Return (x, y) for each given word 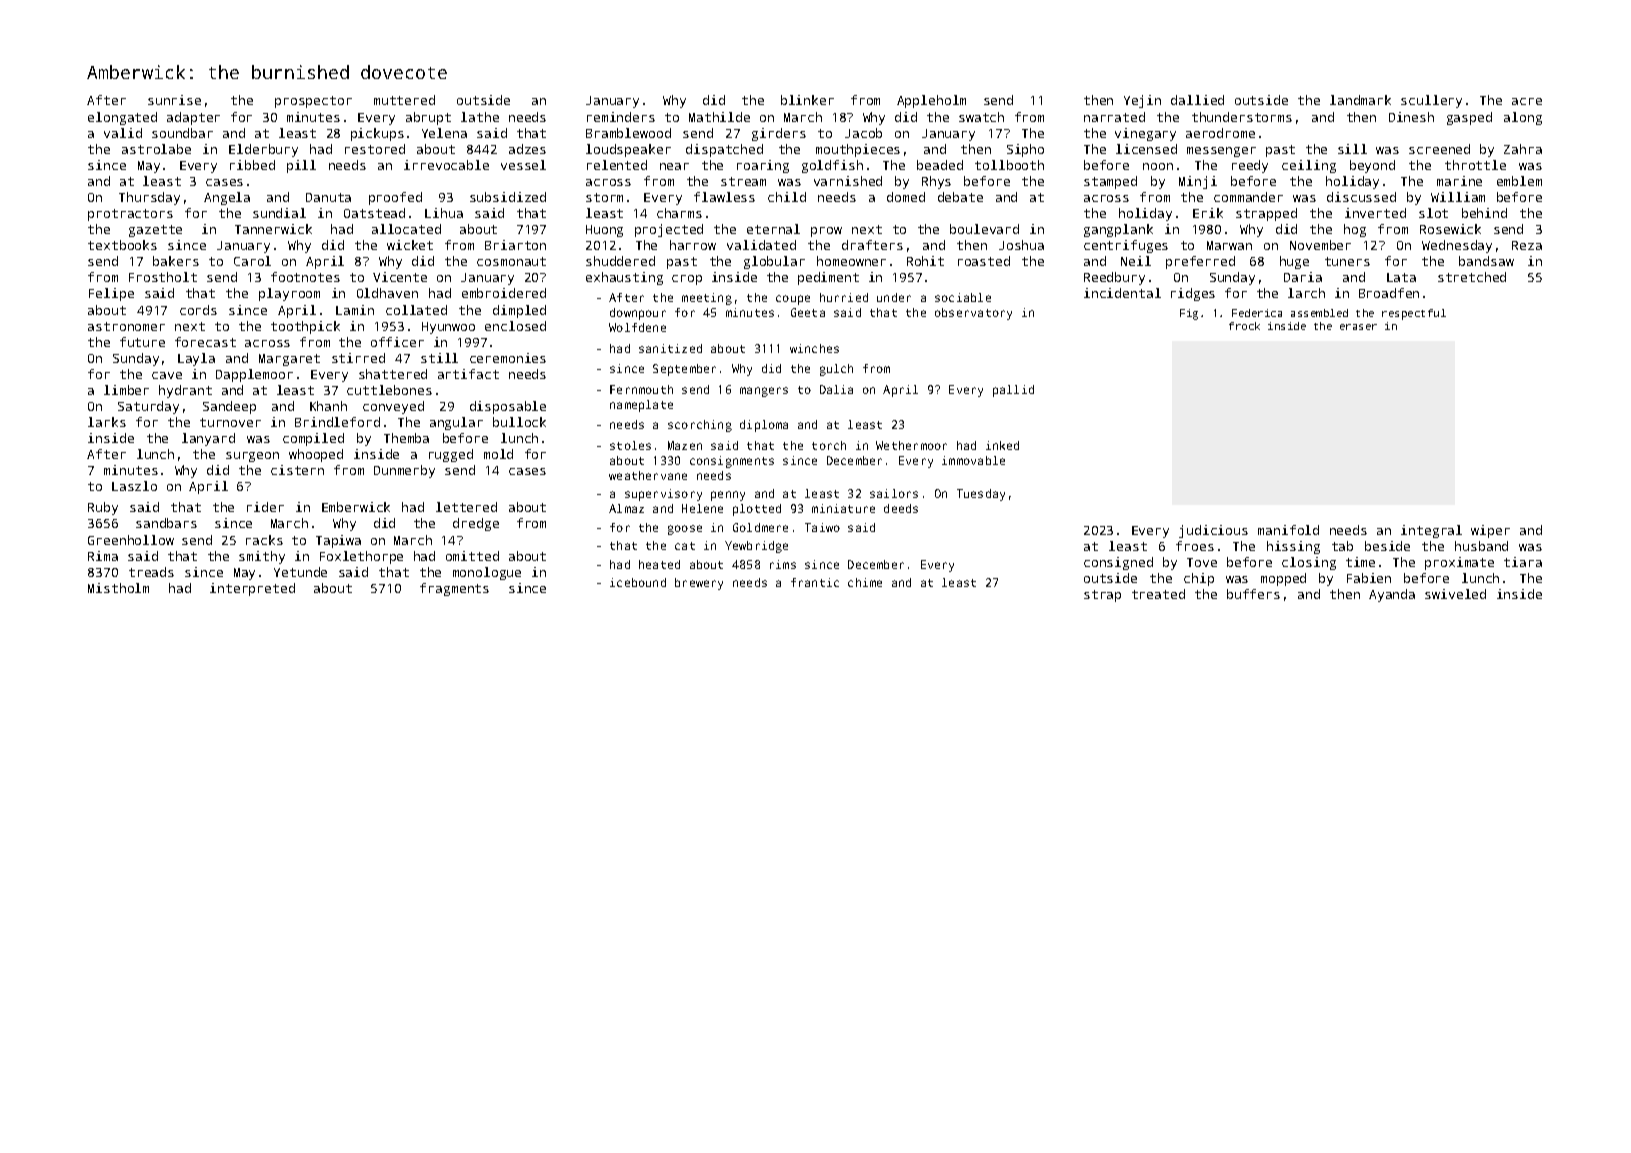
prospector (313, 102)
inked (1002, 445)
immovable (973, 460)
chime (865, 582)
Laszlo (134, 486)
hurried (844, 297)
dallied (1197, 100)
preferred (1200, 262)
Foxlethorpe (361, 557)
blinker (807, 100)
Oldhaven (387, 293)
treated (1158, 594)
